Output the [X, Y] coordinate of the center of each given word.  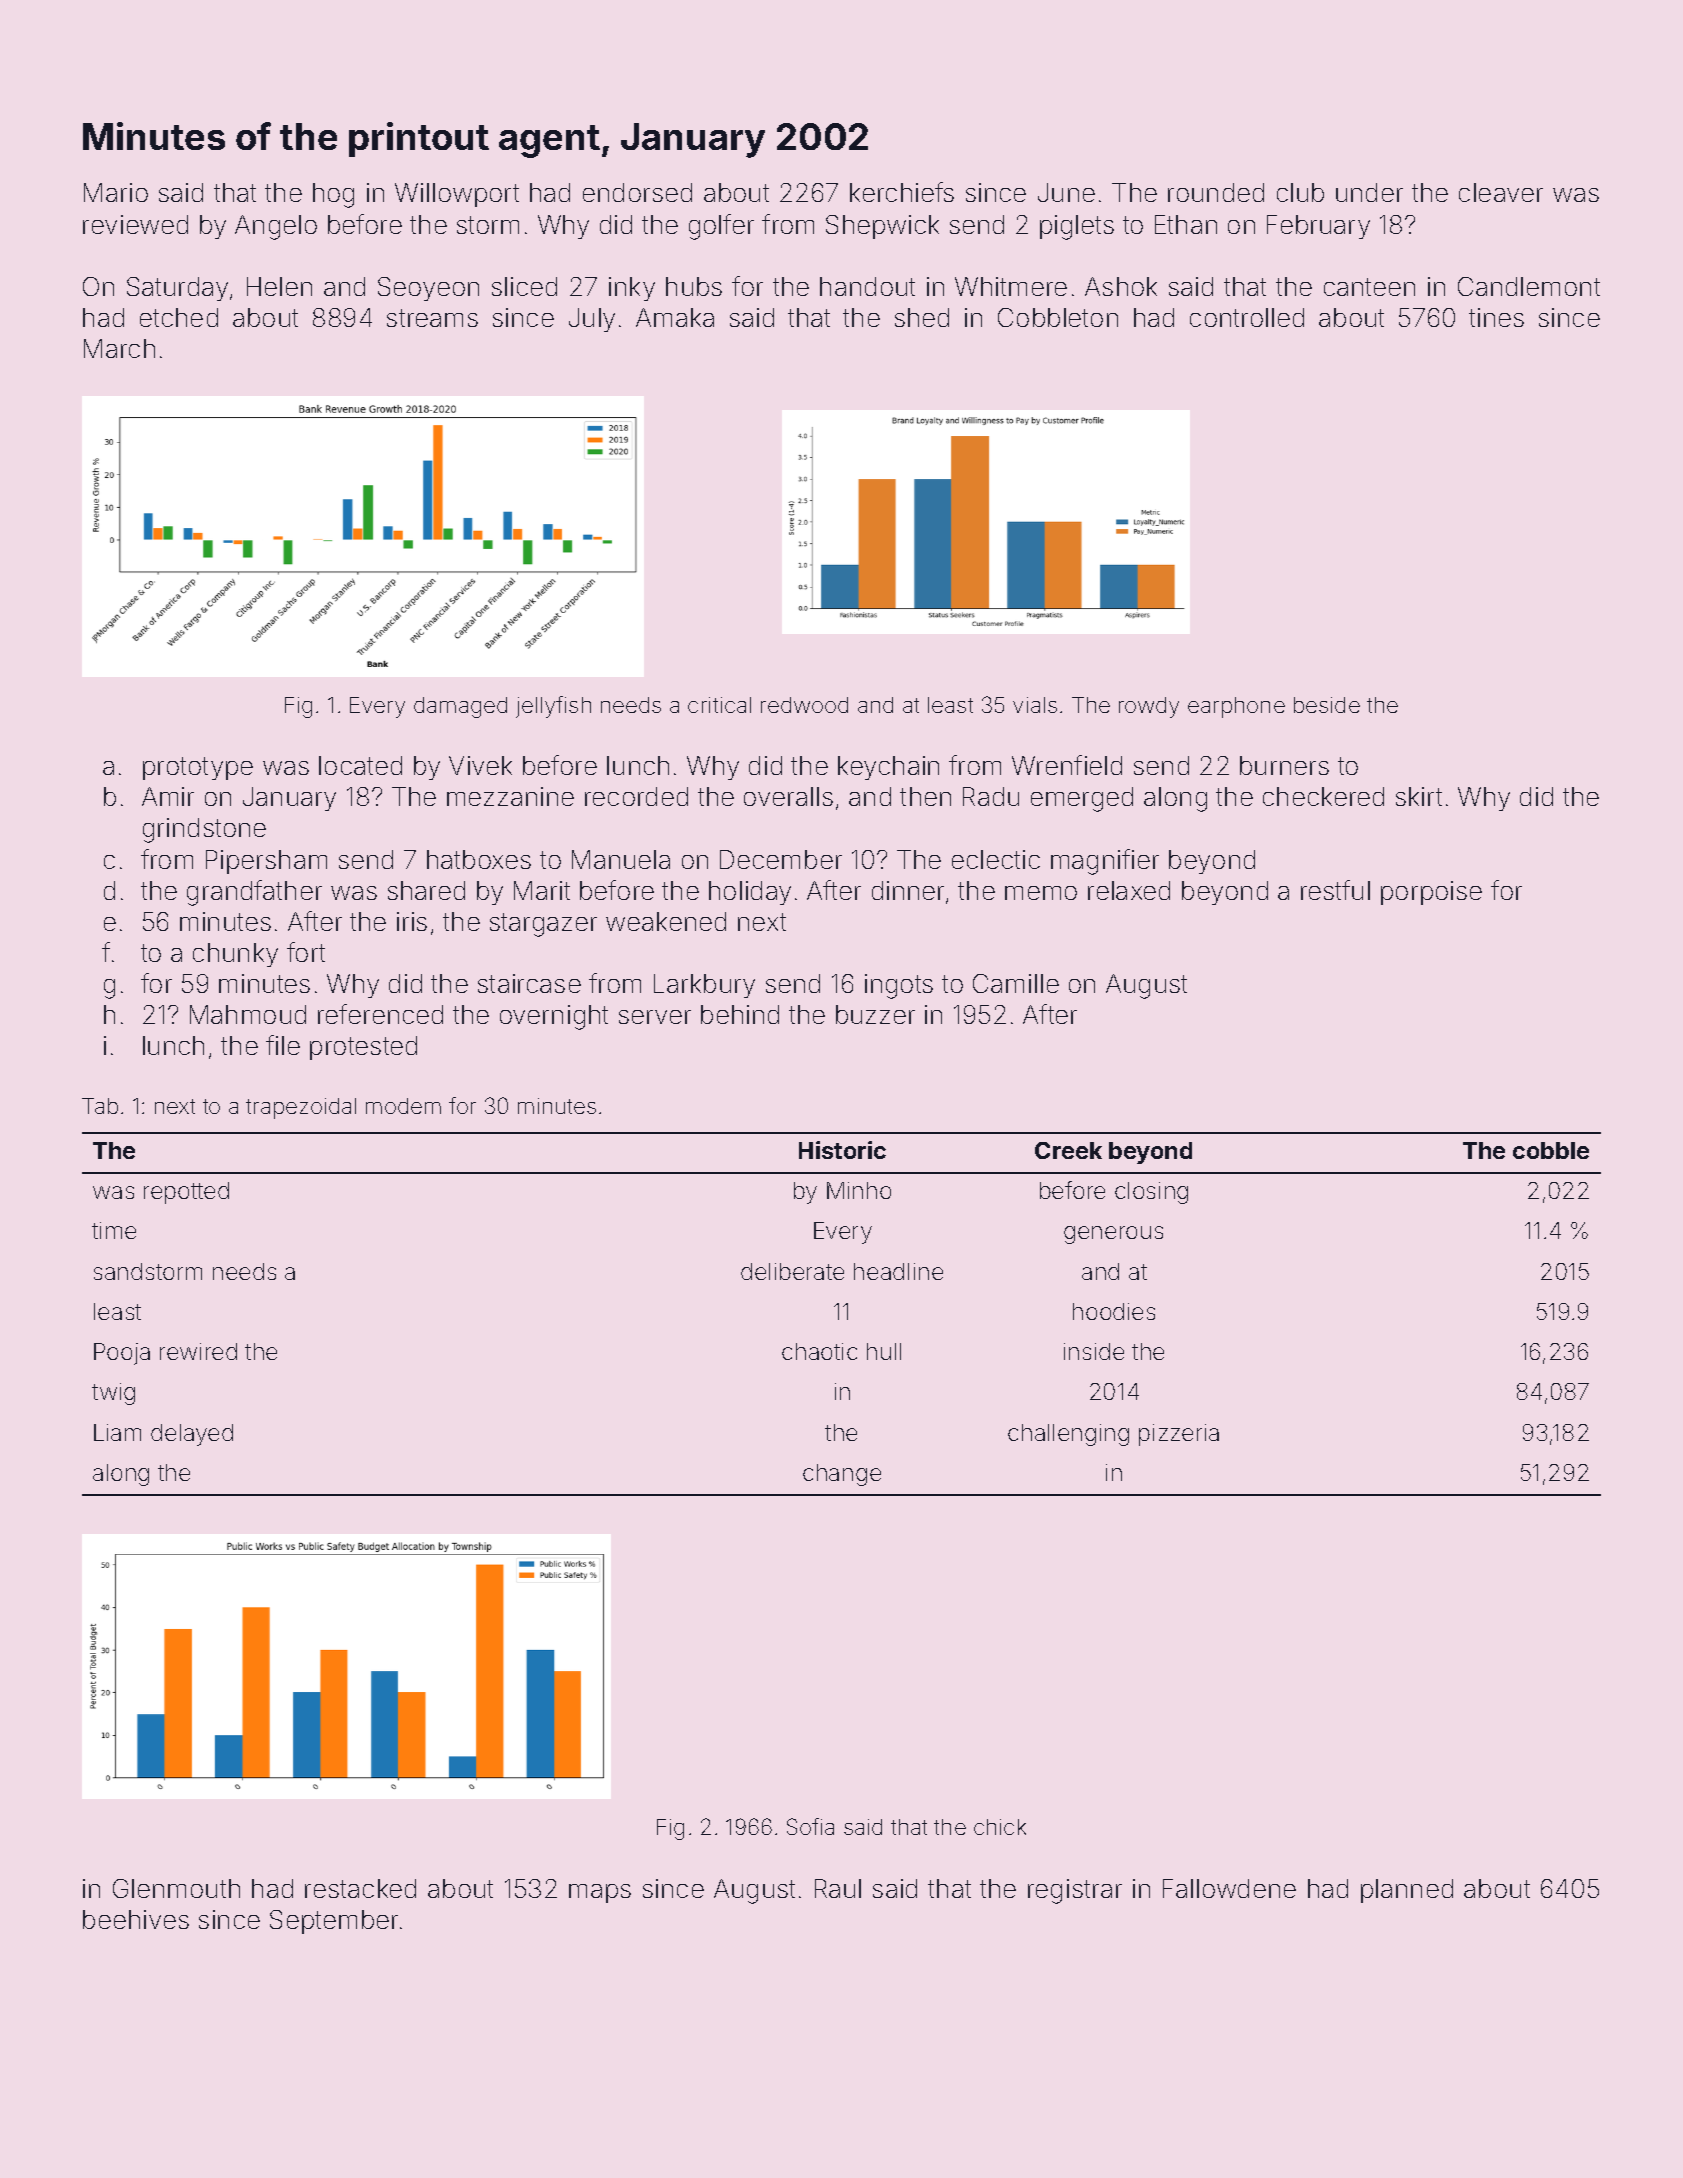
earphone [1236, 707]
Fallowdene [1229, 1888]
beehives [136, 1919]
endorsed [637, 192]
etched [179, 317]
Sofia [810, 1826]
